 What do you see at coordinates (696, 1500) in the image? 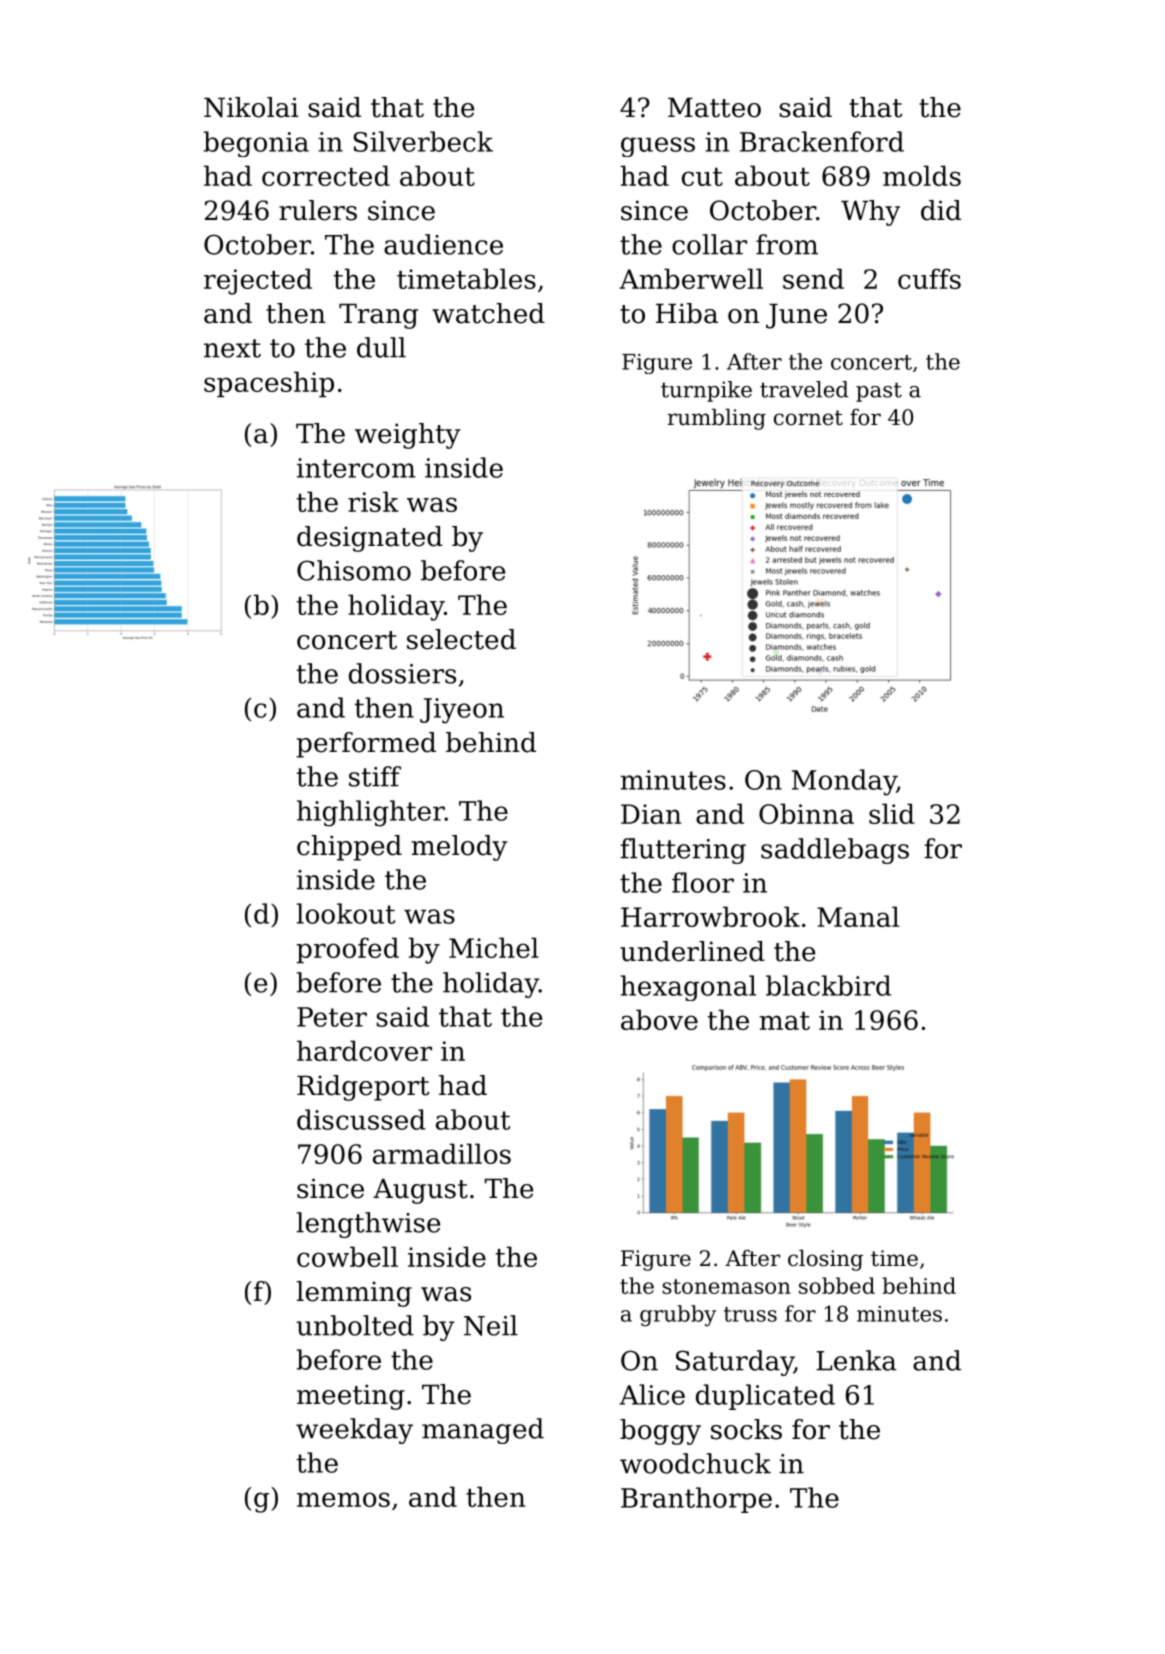
I see `Branthorpe` at bounding box center [696, 1500].
